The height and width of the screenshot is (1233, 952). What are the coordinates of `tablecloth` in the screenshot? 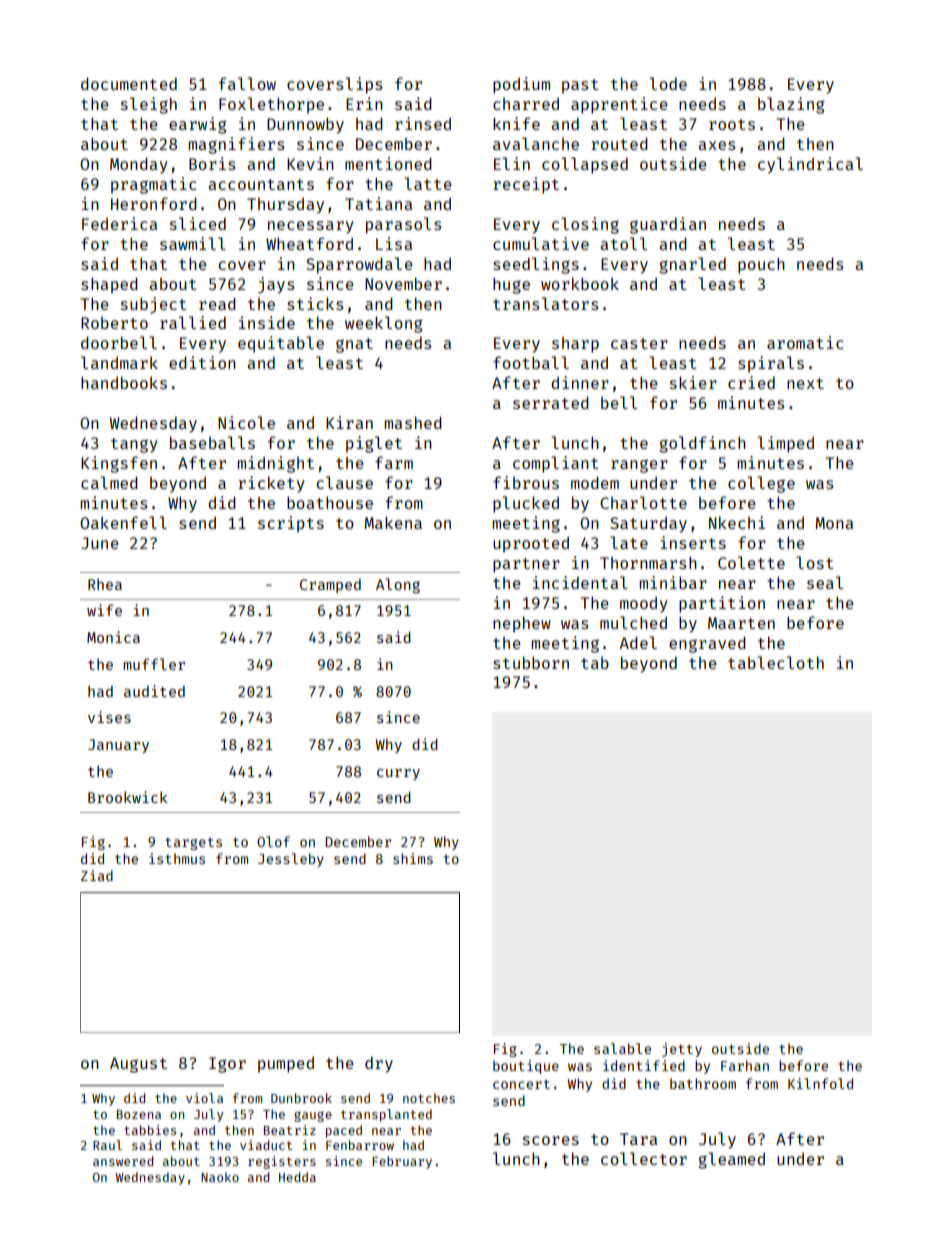 It's located at (776, 662).
